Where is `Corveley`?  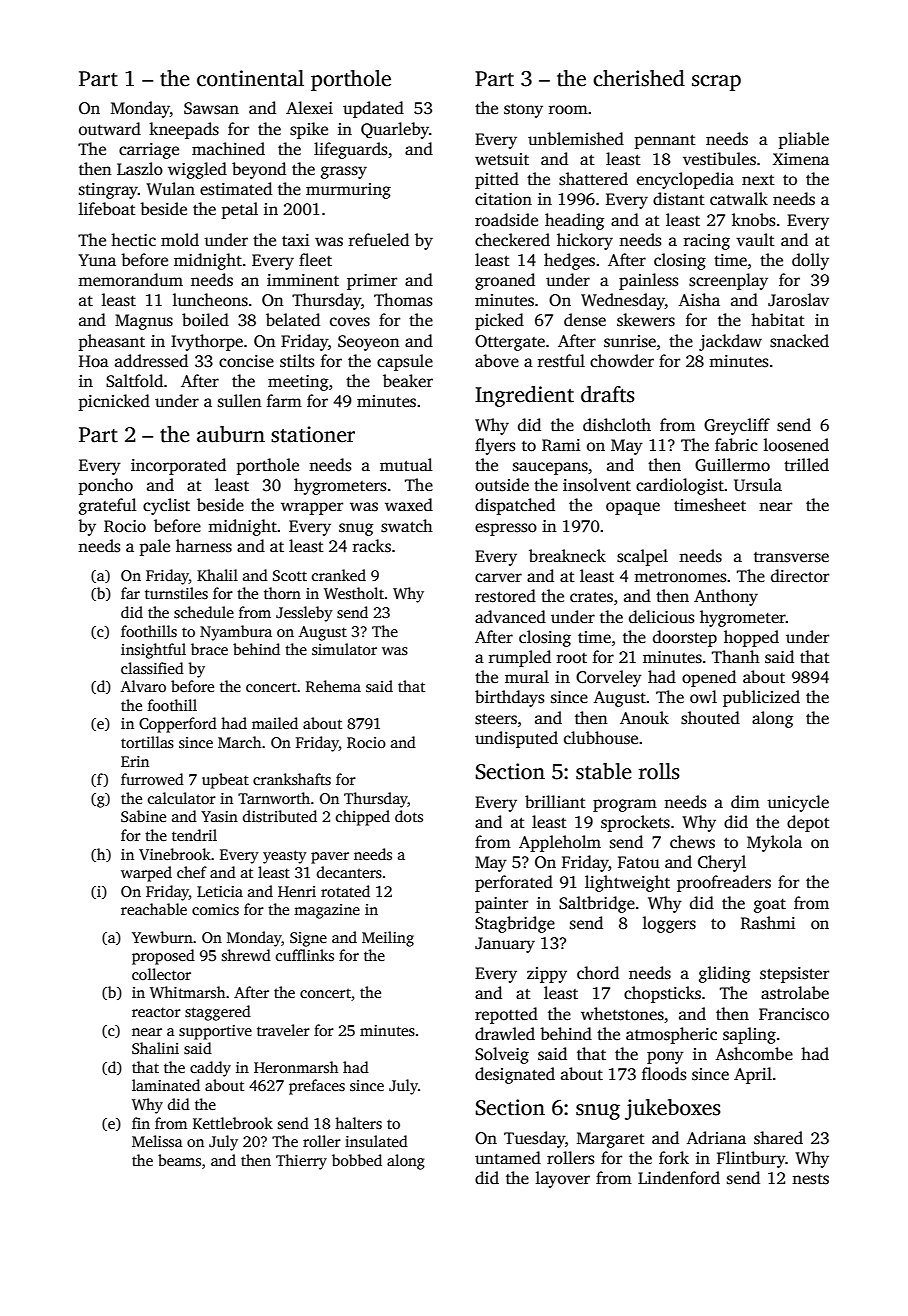
Corveley is located at coordinates (609, 678).
